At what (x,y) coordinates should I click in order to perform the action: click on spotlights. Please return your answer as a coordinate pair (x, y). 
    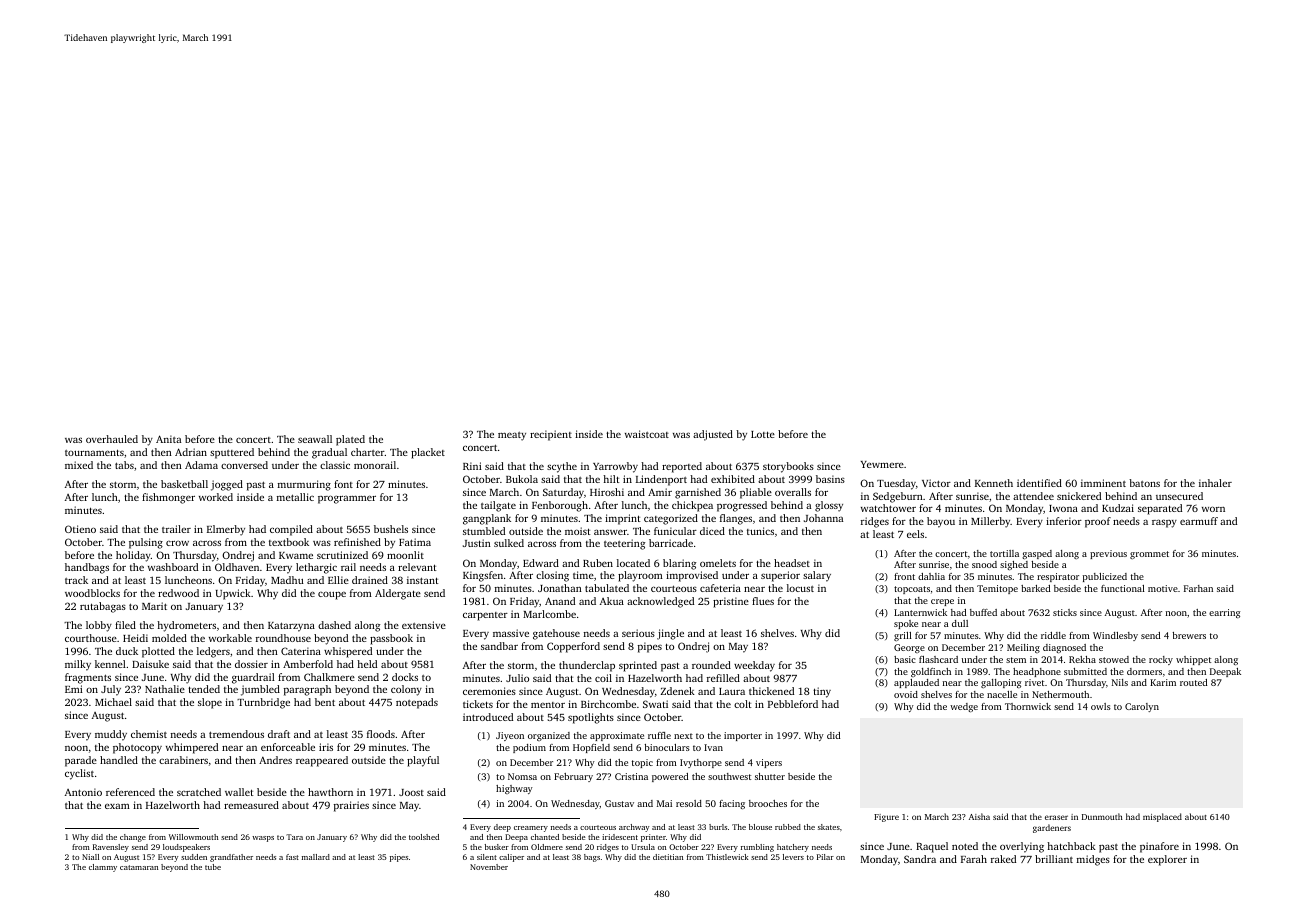
    Looking at the image, I should click on (591, 718).
